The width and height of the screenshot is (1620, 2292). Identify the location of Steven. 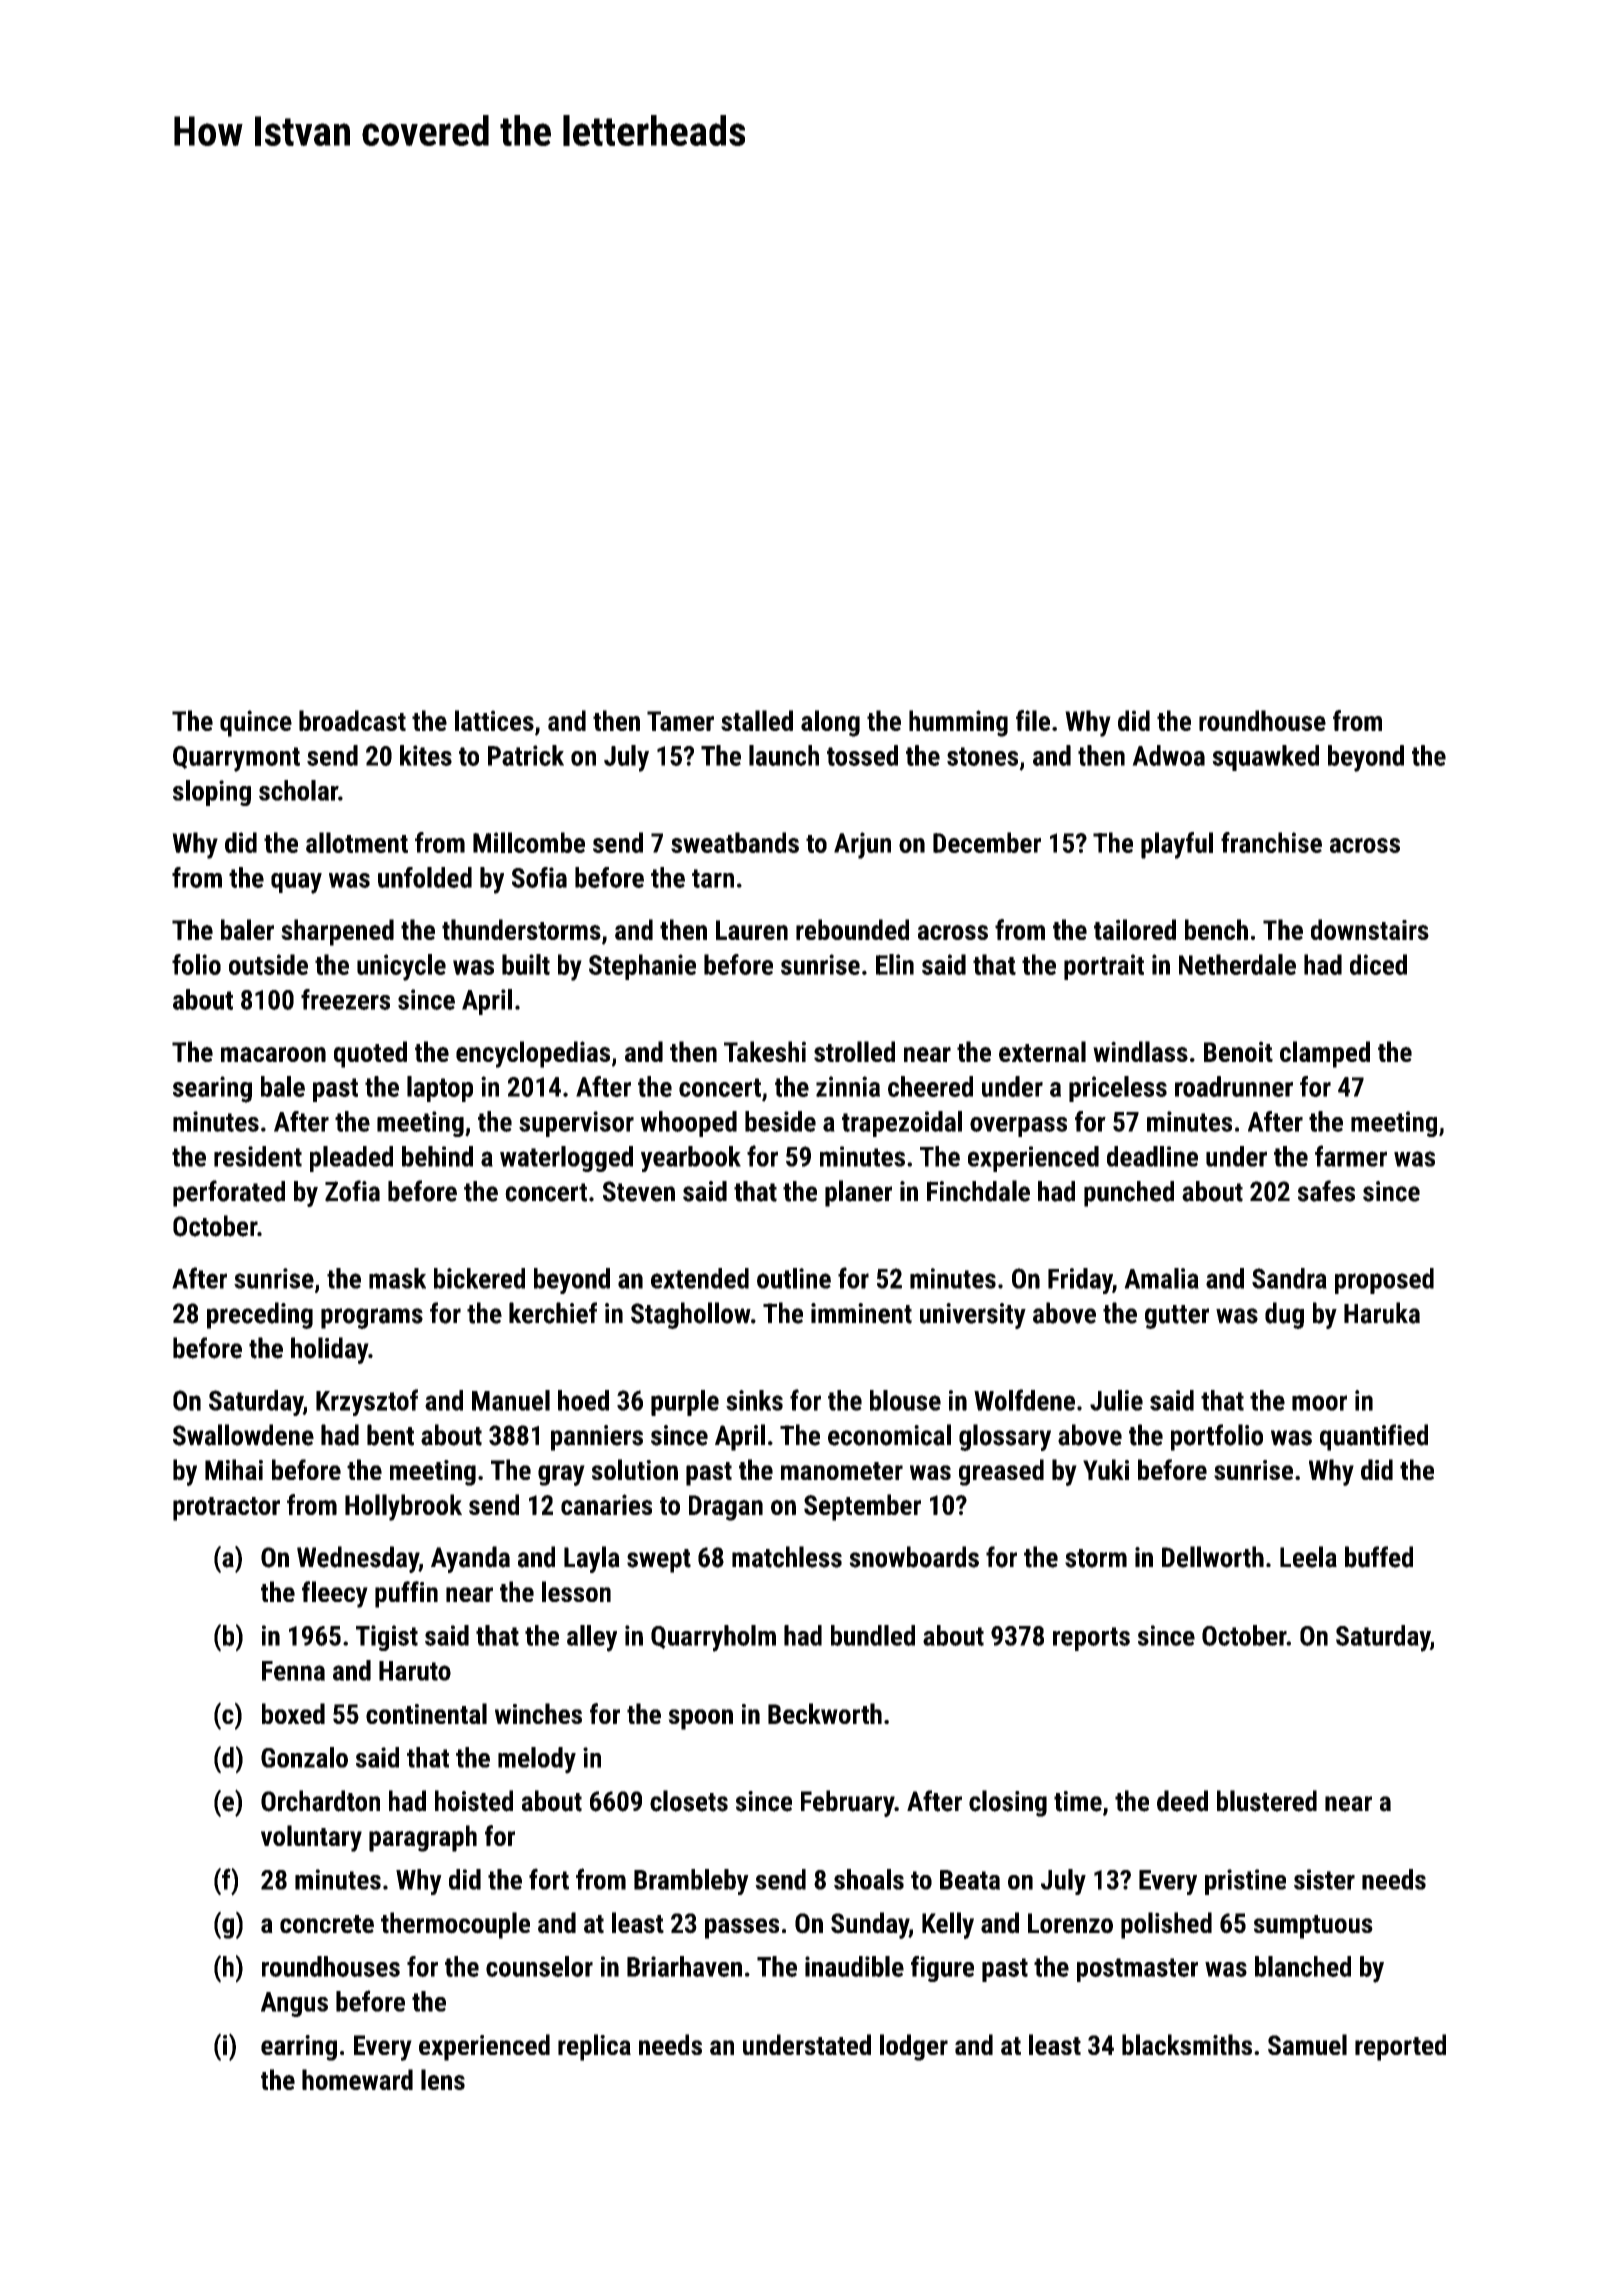
(639, 1191).
